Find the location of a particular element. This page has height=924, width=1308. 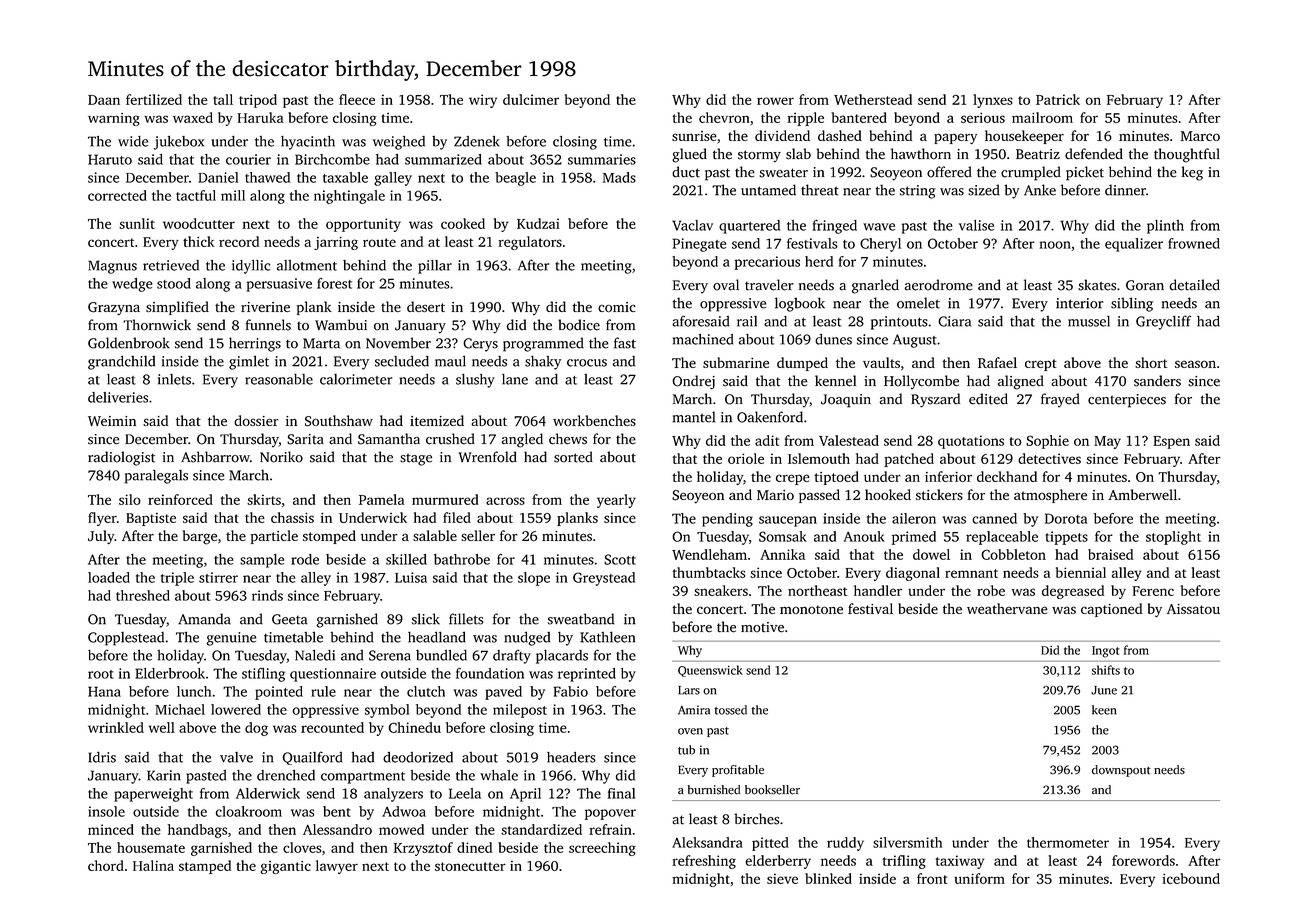

Marco is located at coordinates (1200, 136).
